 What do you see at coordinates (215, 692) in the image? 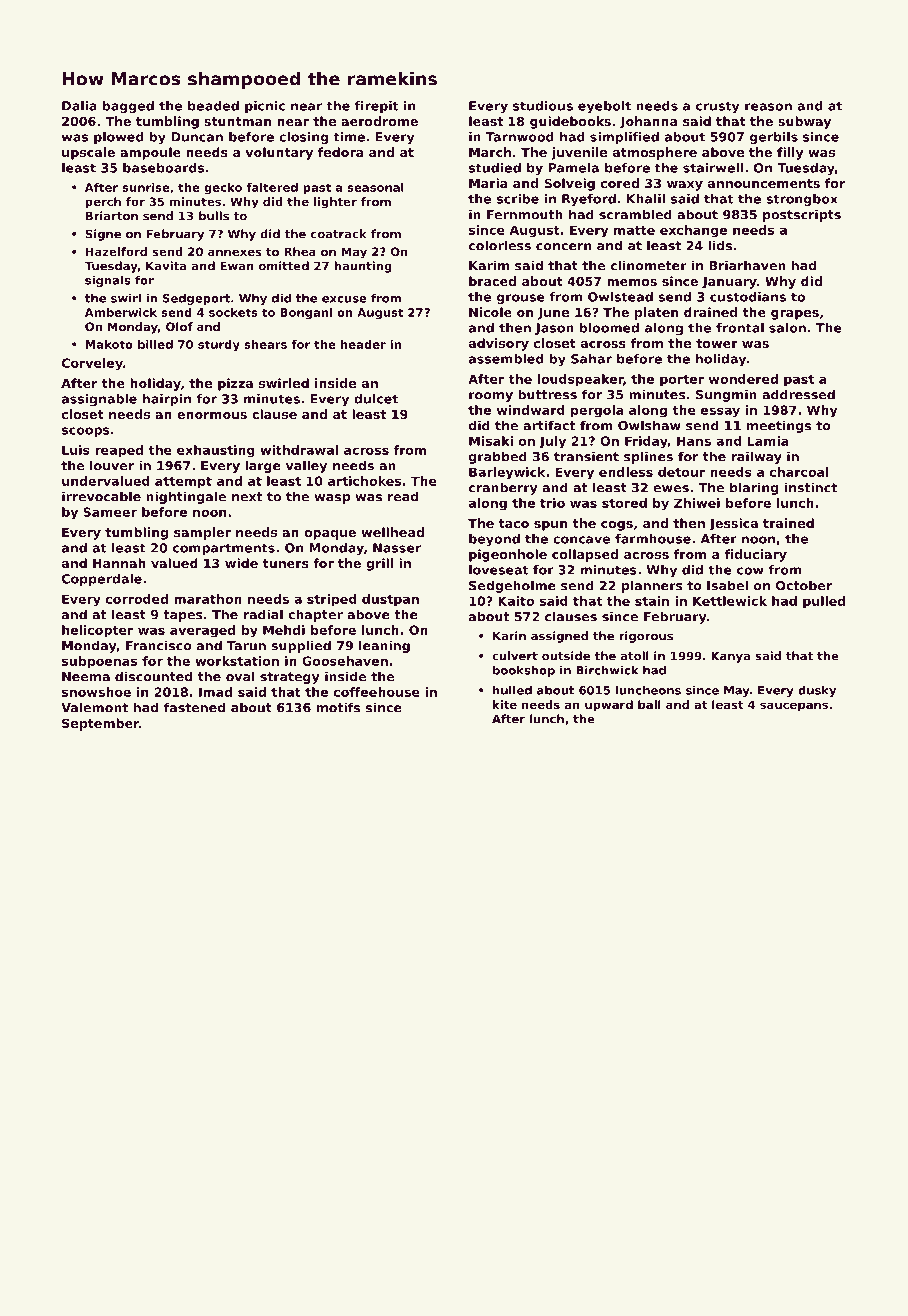
I see `Imad` at bounding box center [215, 692].
